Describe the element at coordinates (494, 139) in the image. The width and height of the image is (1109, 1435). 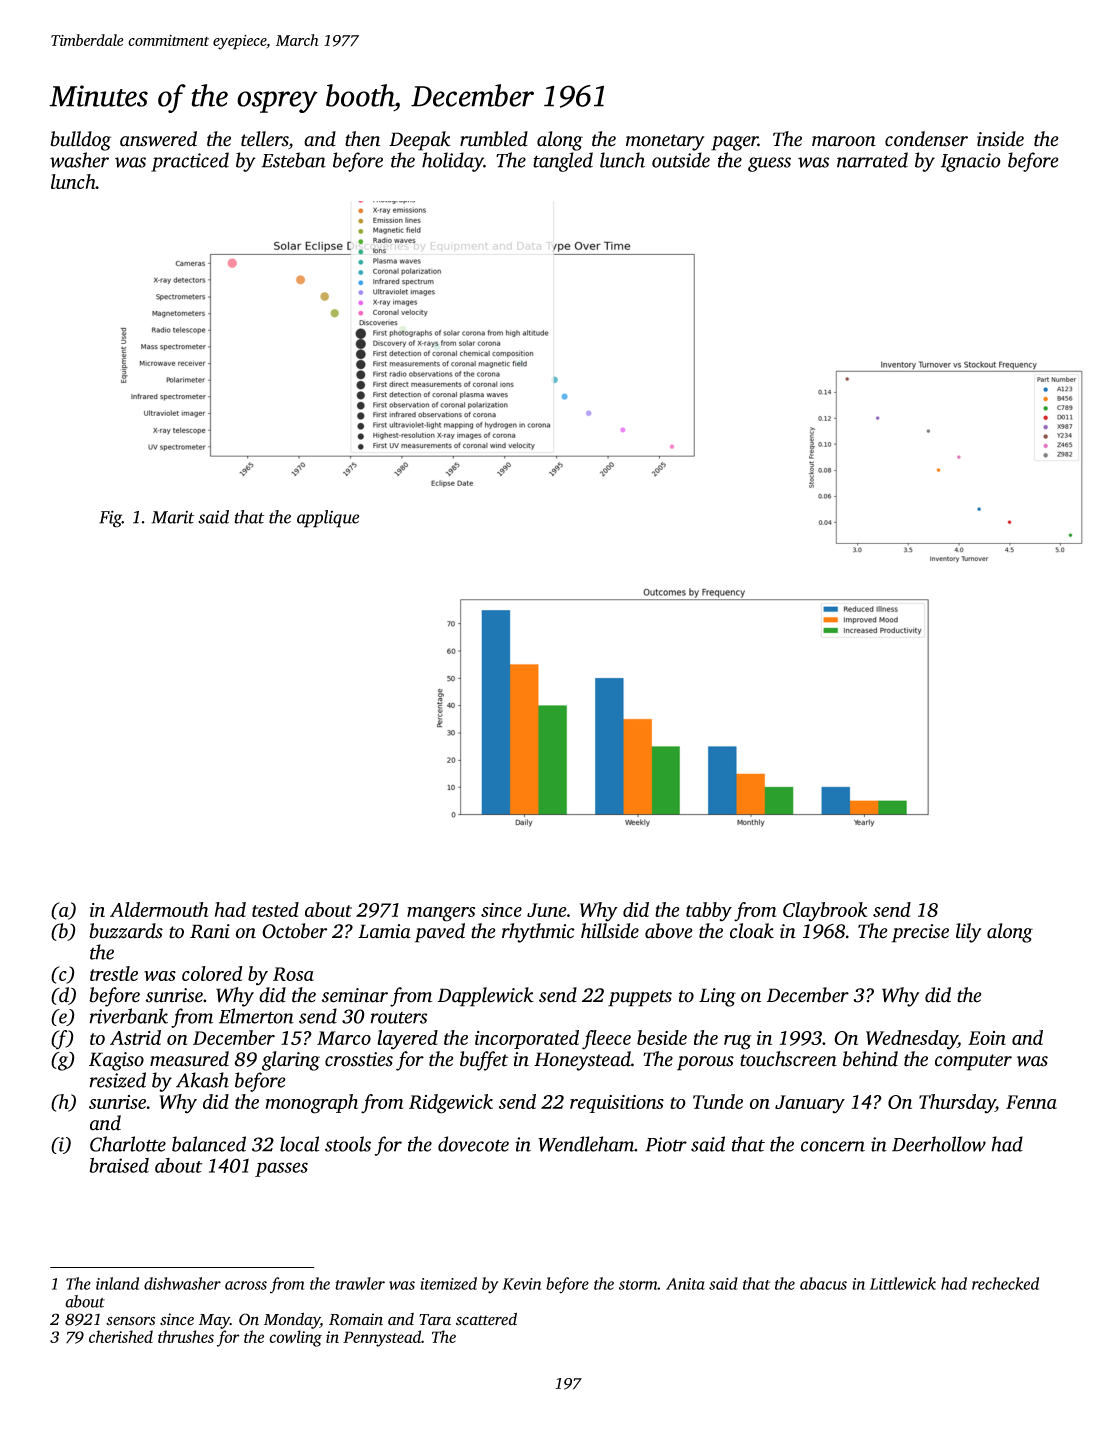
I see `rumbled` at that location.
